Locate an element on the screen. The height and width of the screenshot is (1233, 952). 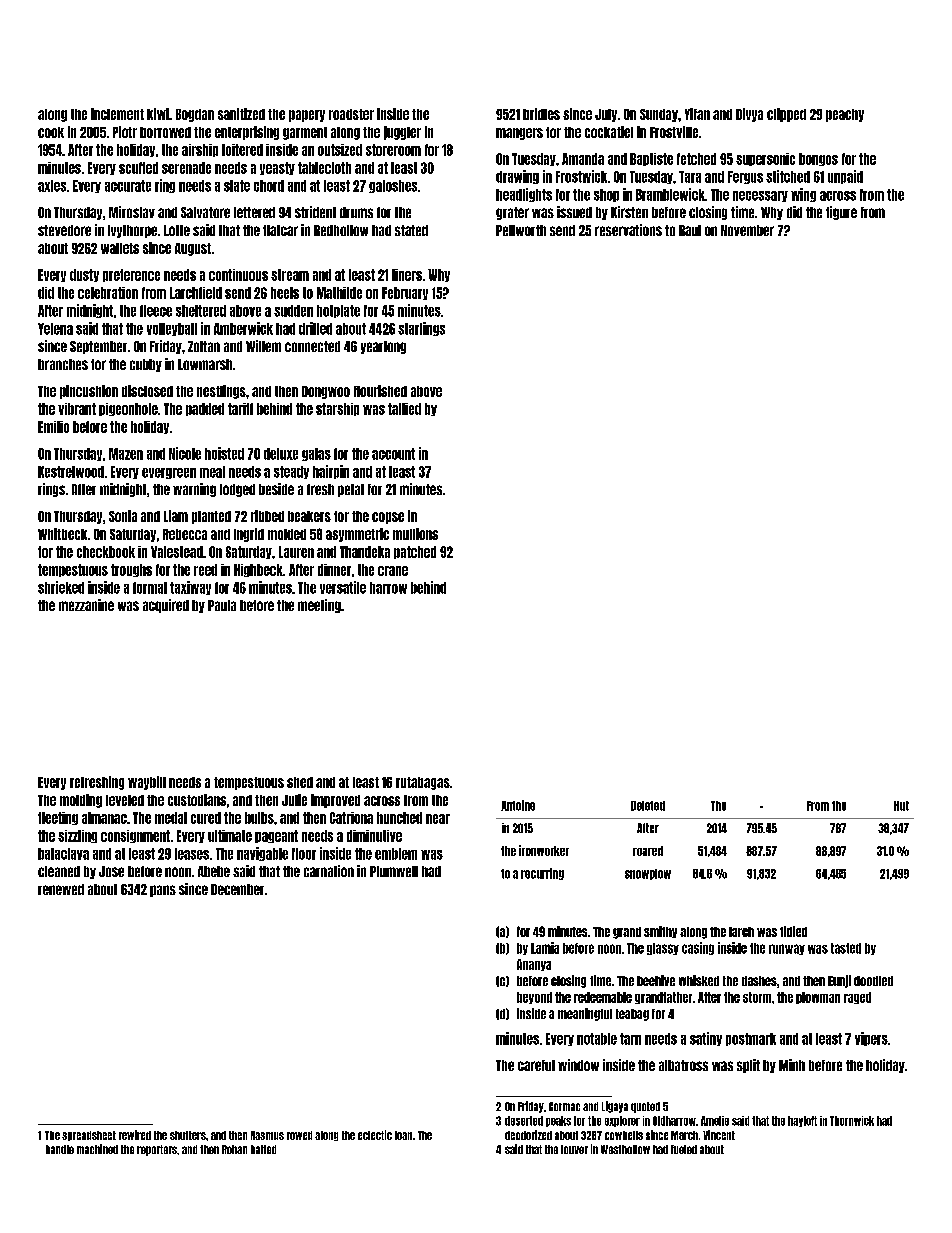
mangers is located at coordinates (519, 134).
